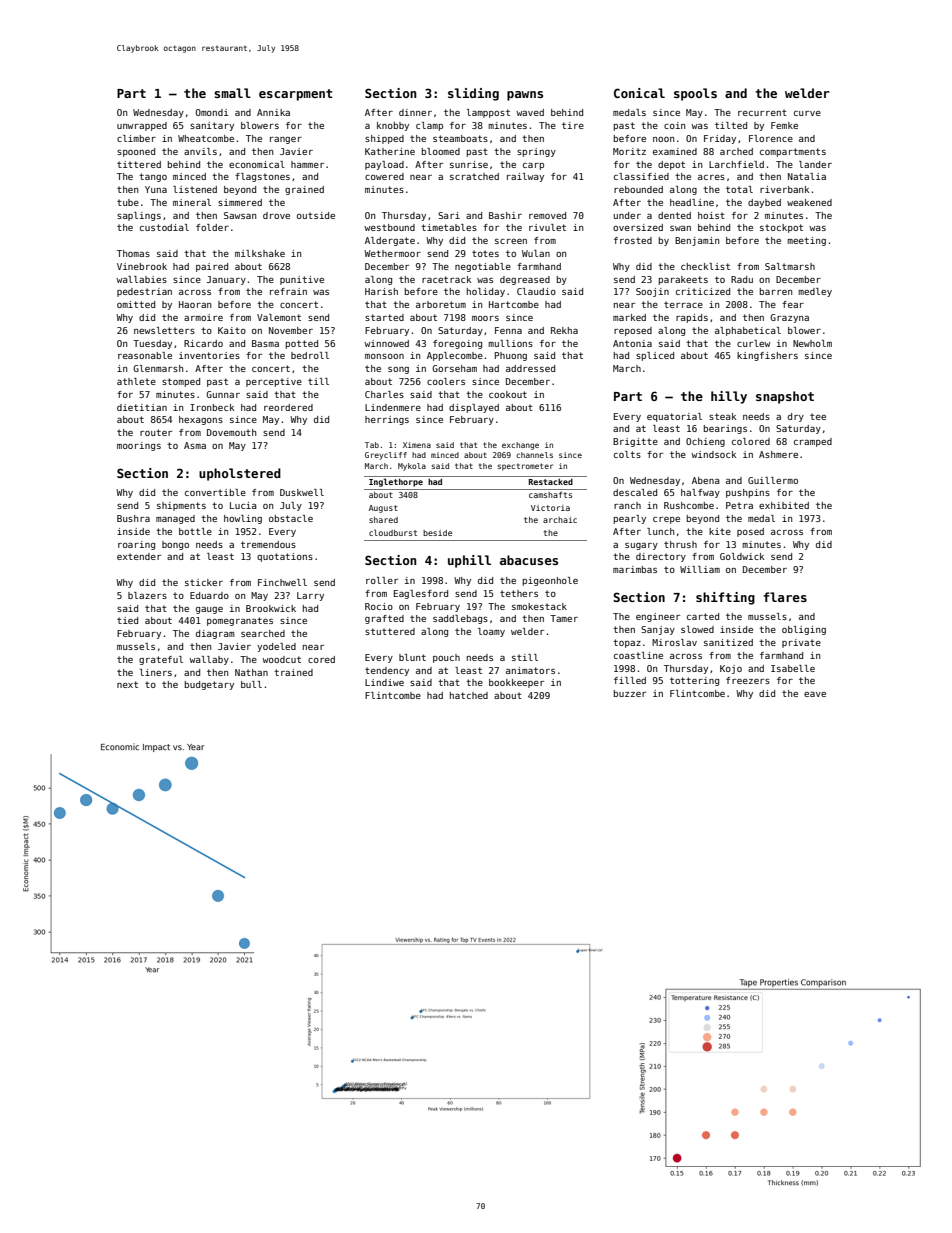 The image size is (952, 1233). What do you see at coordinates (457, 344) in the screenshot?
I see `foregoing` at bounding box center [457, 344].
